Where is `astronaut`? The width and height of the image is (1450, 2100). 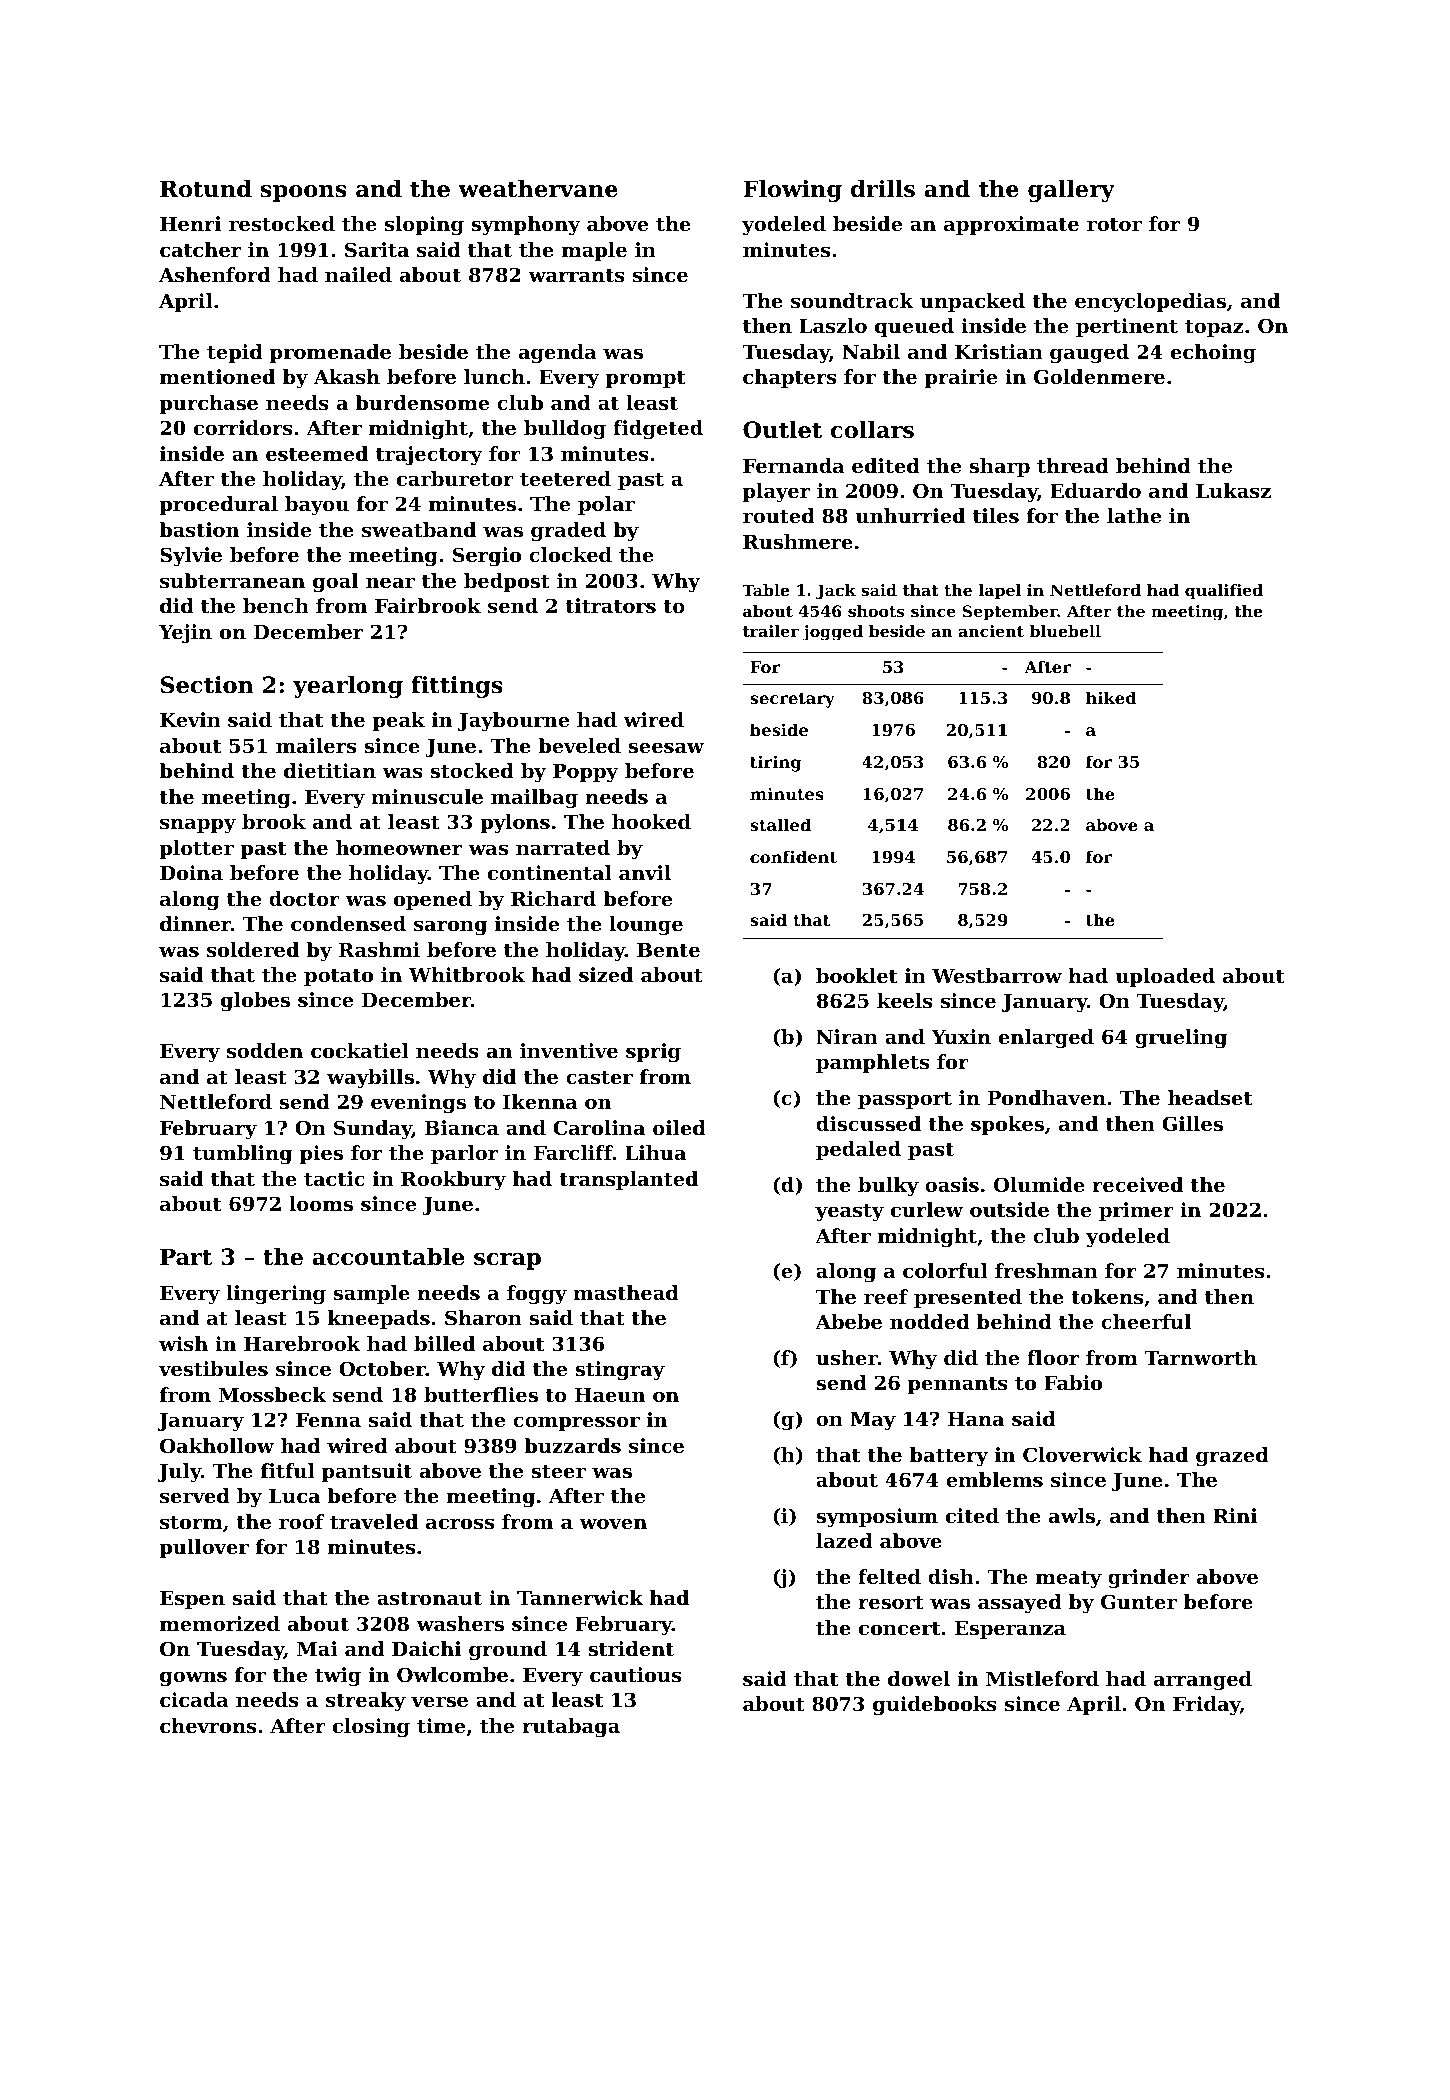 astronaut is located at coordinates (429, 1599).
